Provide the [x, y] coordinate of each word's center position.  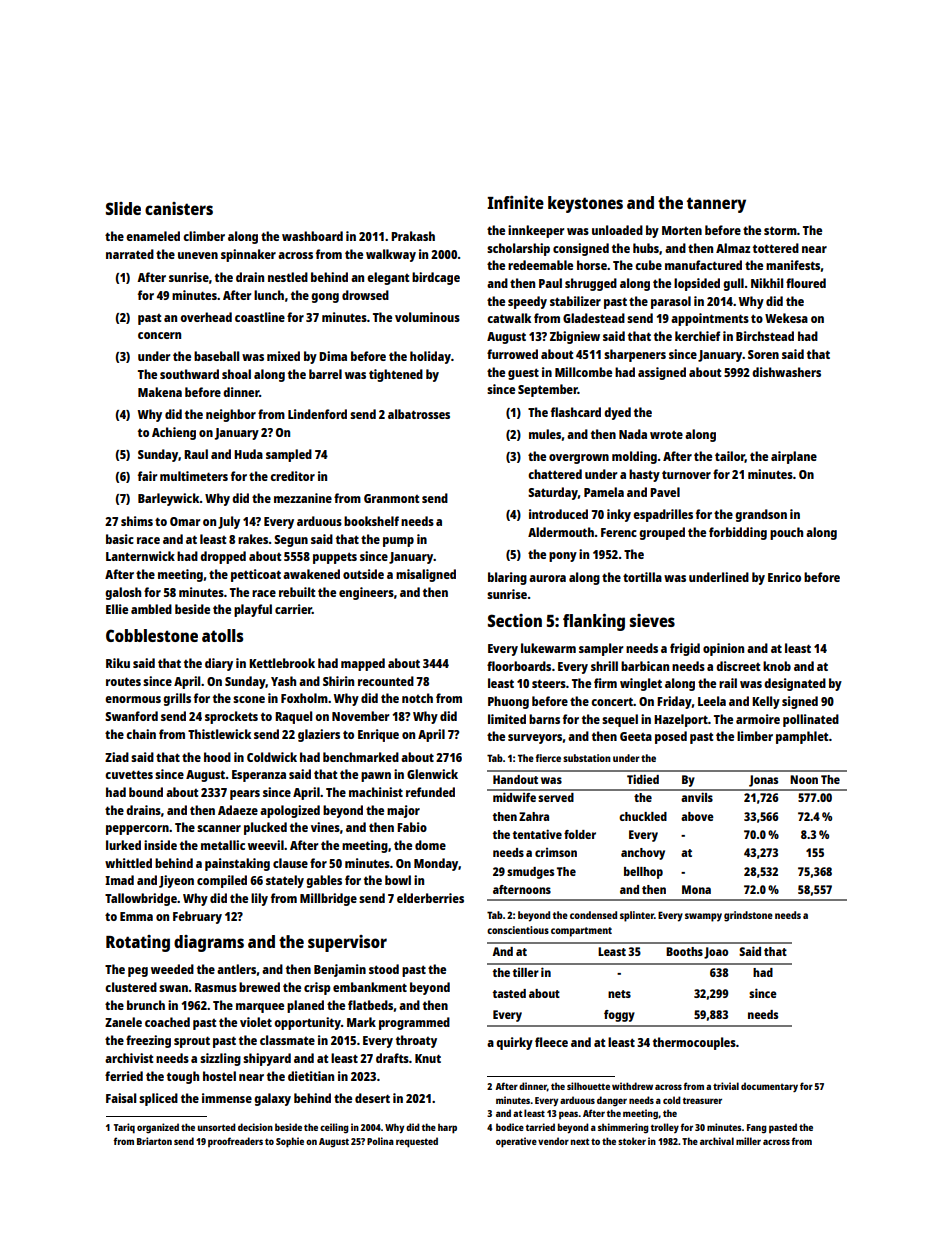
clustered [131, 987]
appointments [710, 319]
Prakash [413, 236]
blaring [507, 578]
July [229, 522]
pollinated [811, 720]
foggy [619, 1016]
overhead [206, 317]
